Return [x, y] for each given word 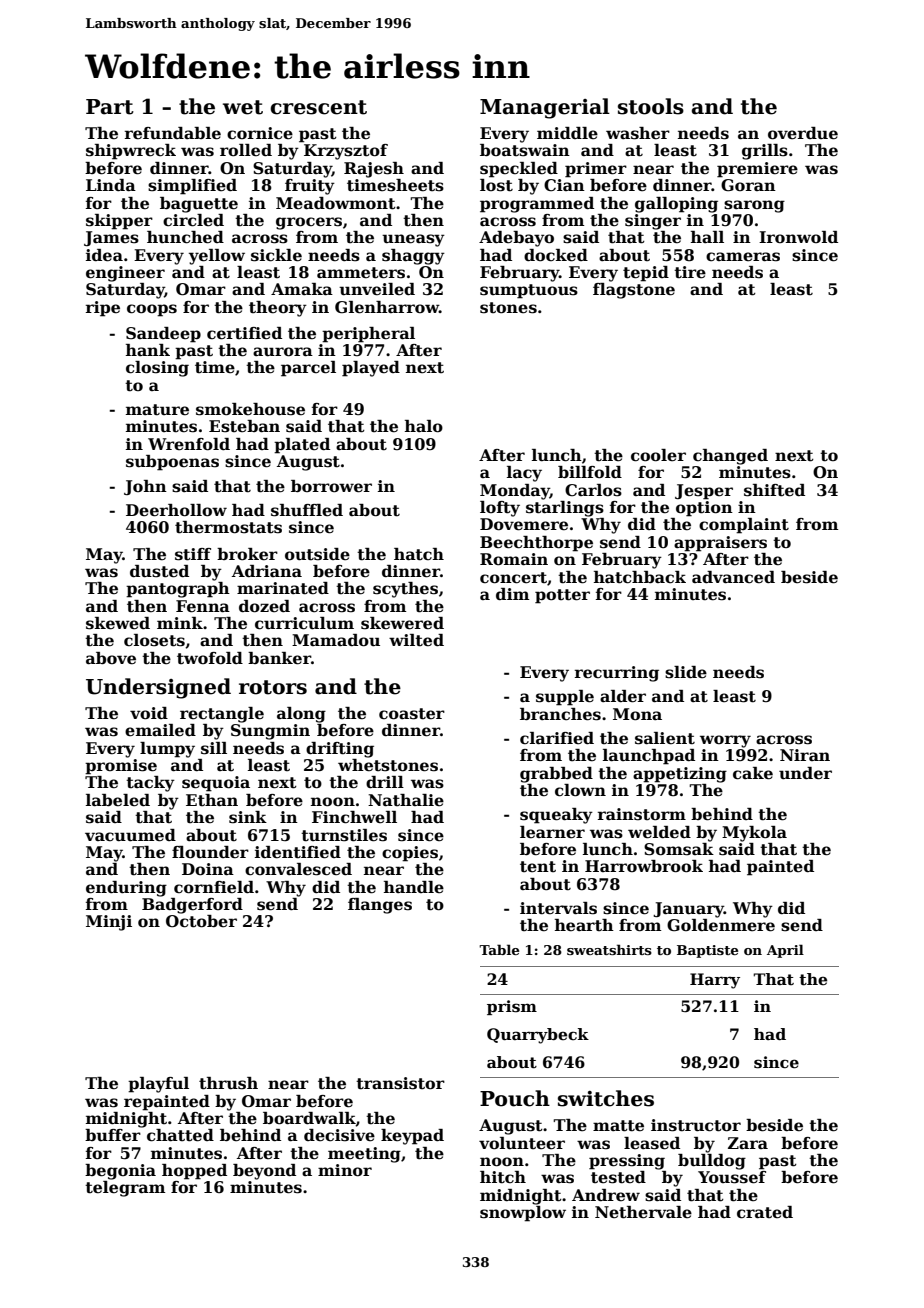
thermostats [228, 527]
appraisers [720, 544]
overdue [803, 133]
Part [110, 107]
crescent [318, 107]
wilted [416, 640]
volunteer [522, 1143]
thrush [228, 1083]
